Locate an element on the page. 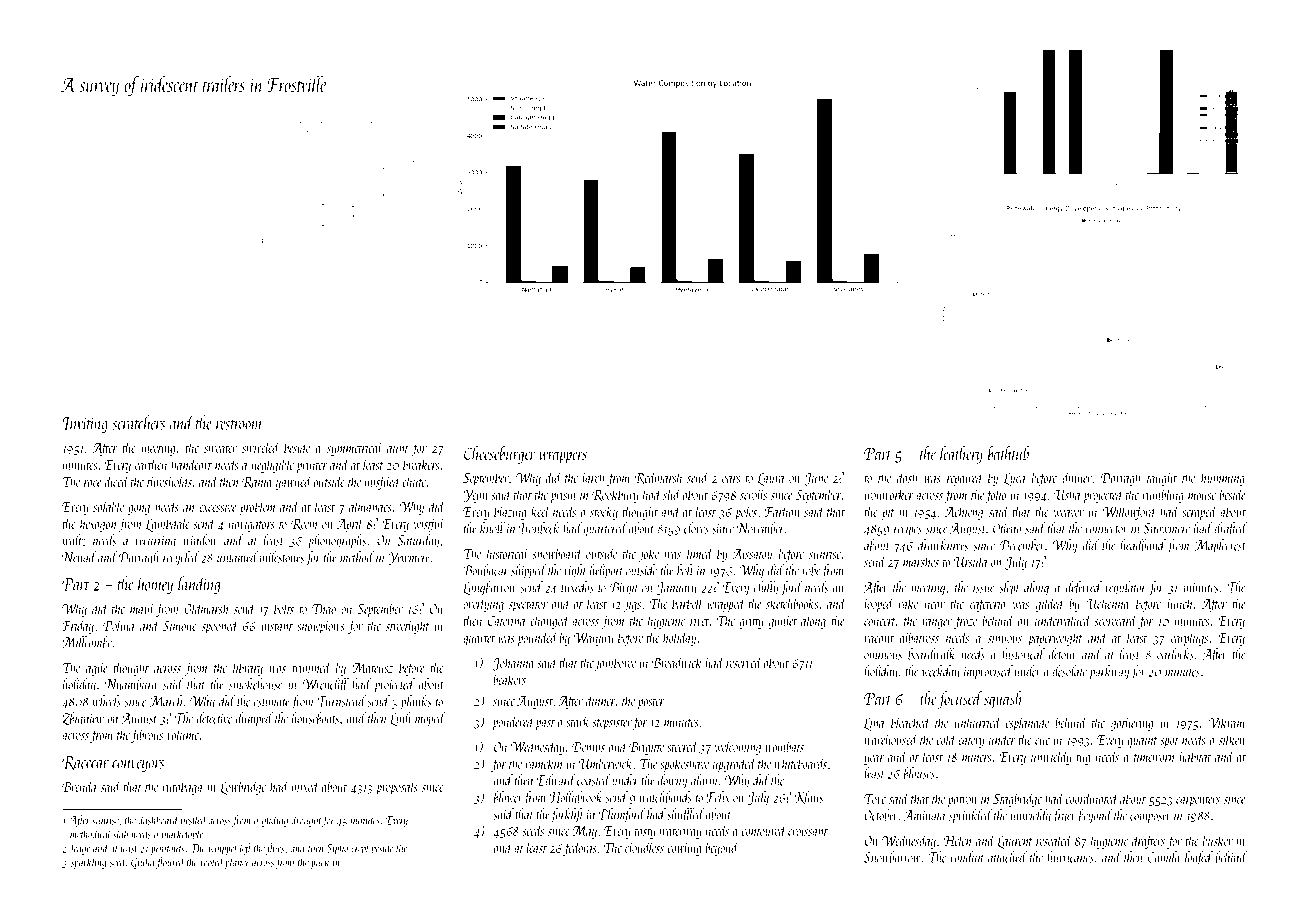  streetlight is located at coordinates (408, 626).
